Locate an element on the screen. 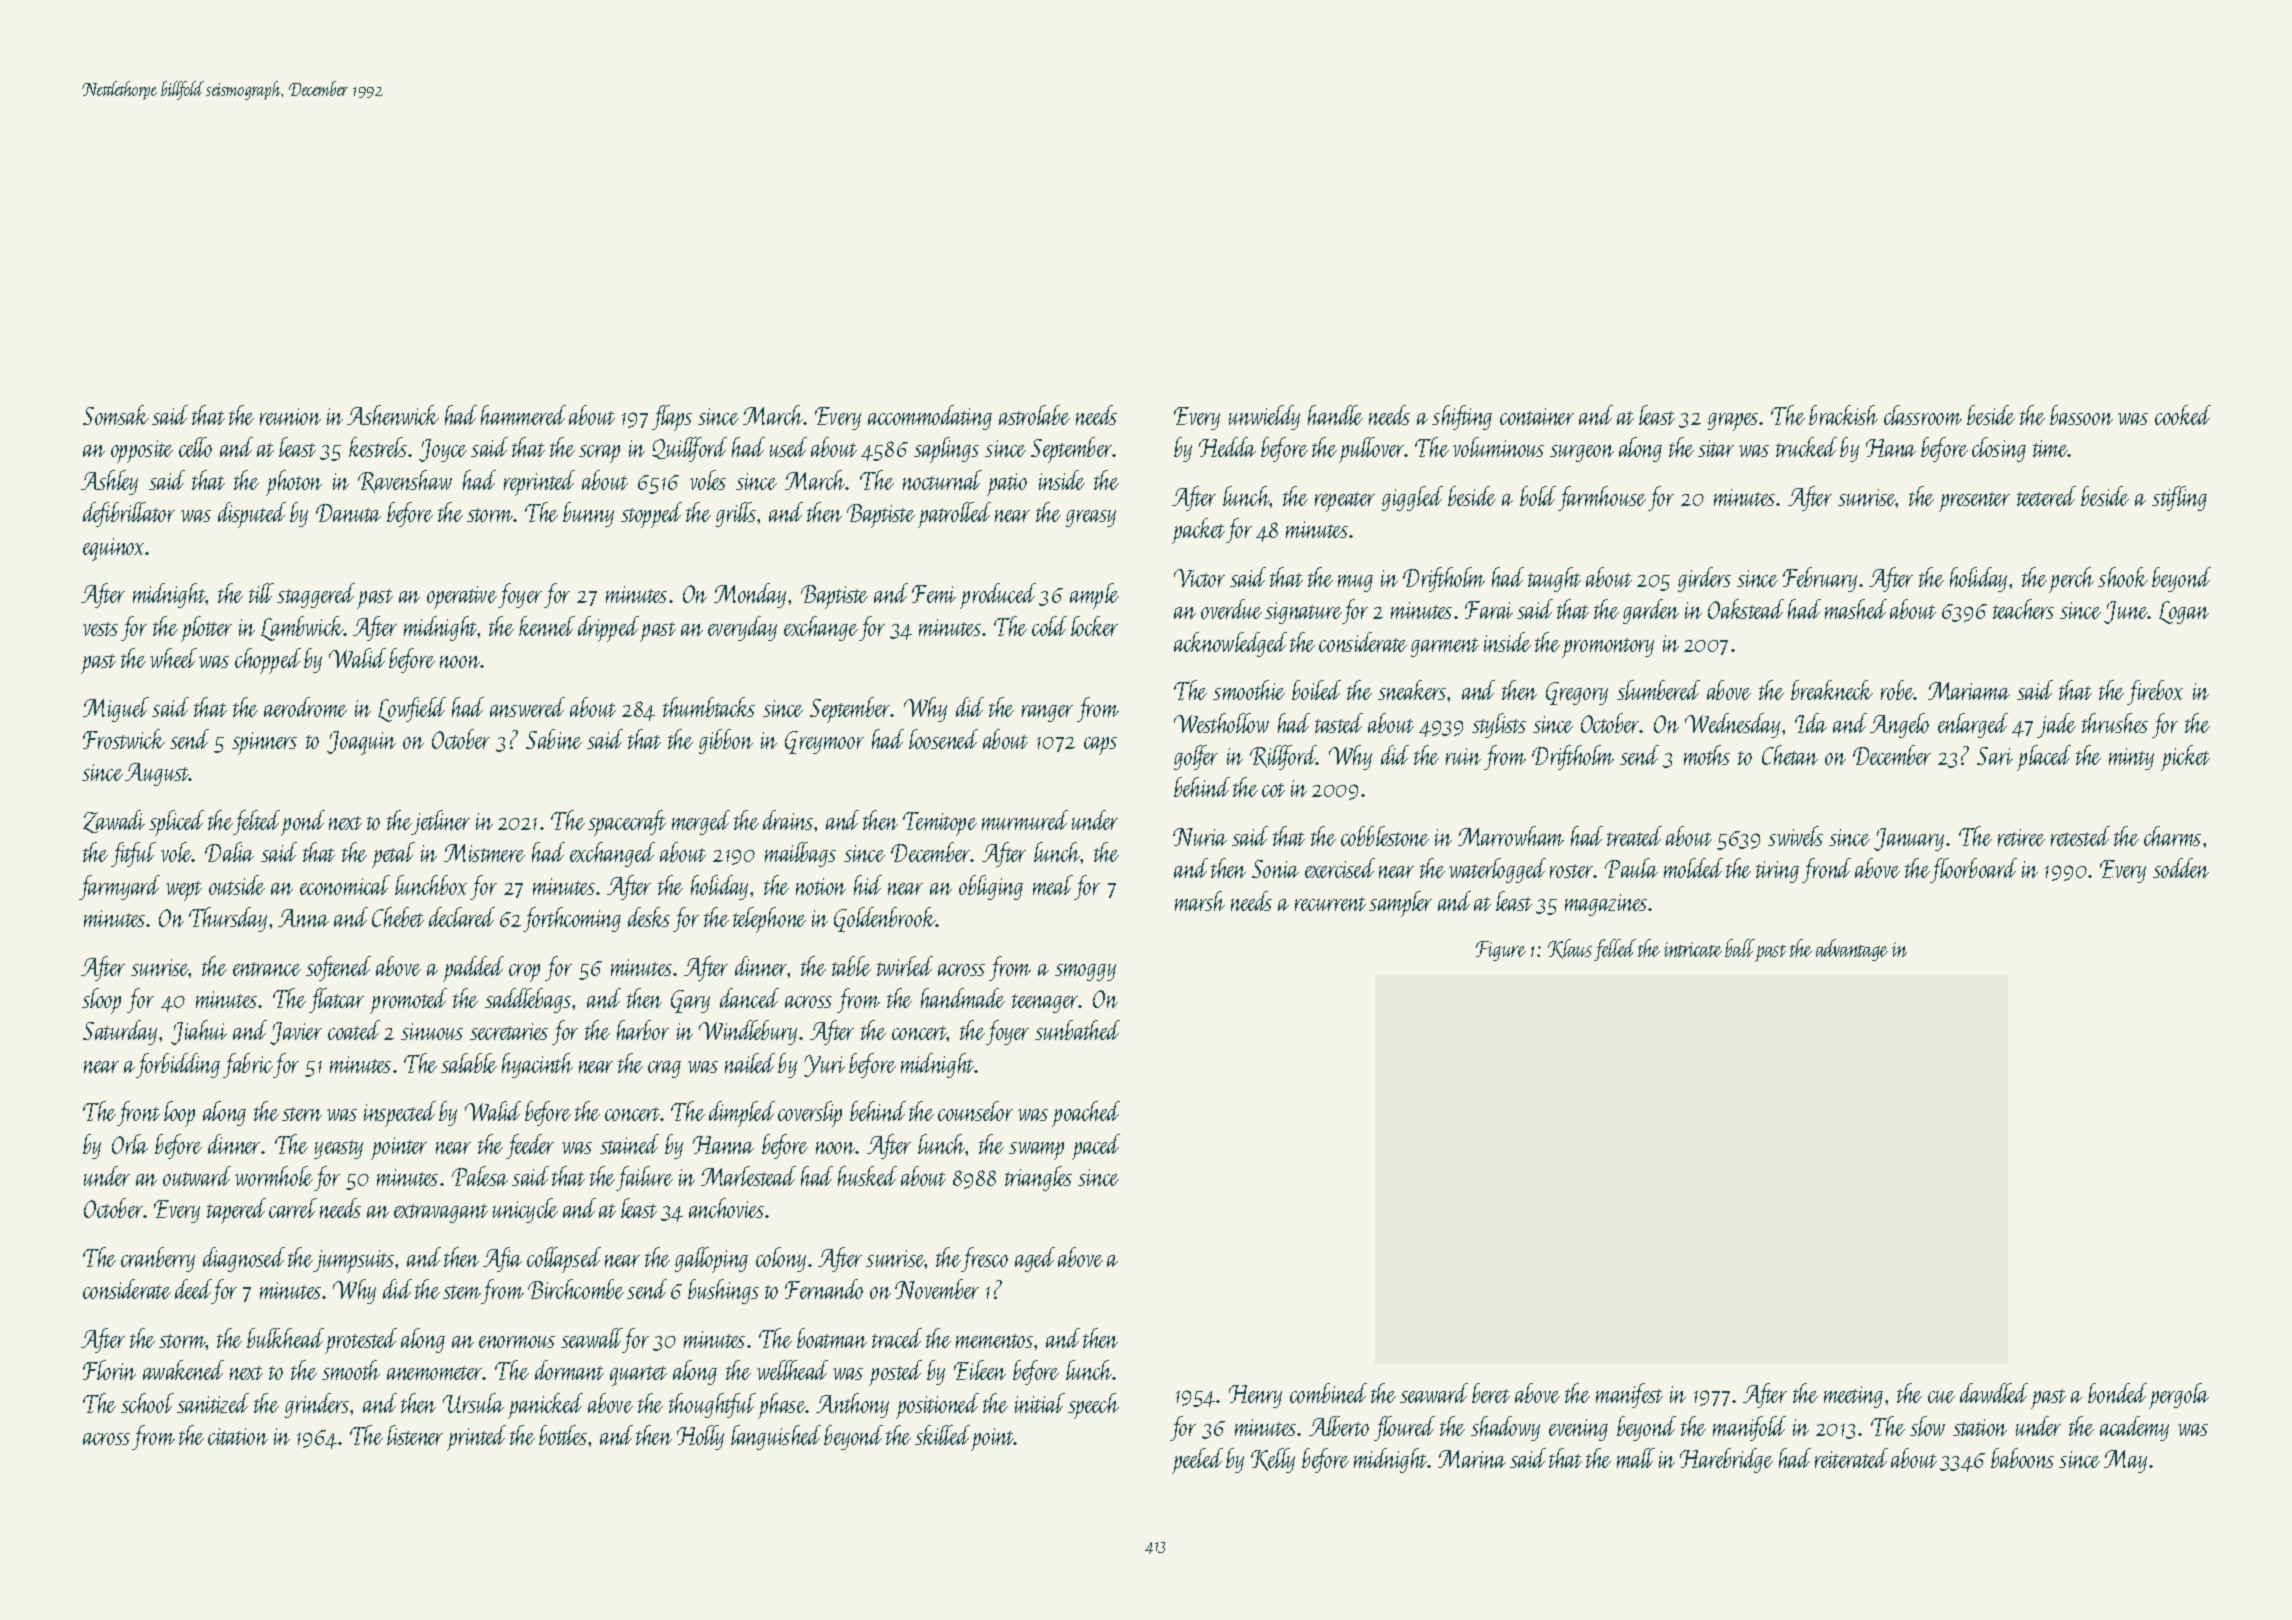  bonded is located at coordinates (2117, 1393).
